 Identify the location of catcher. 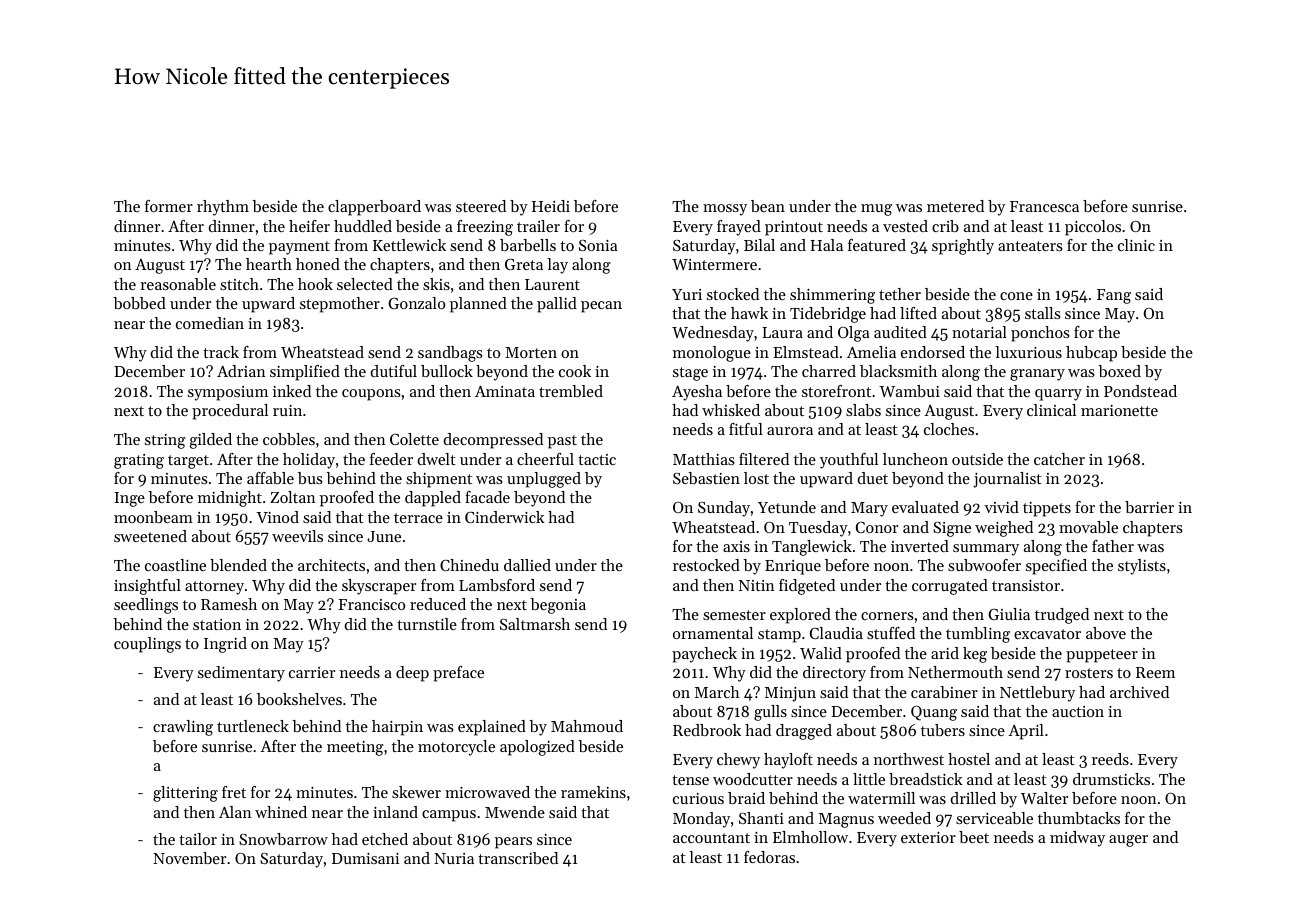
(1059, 459).
